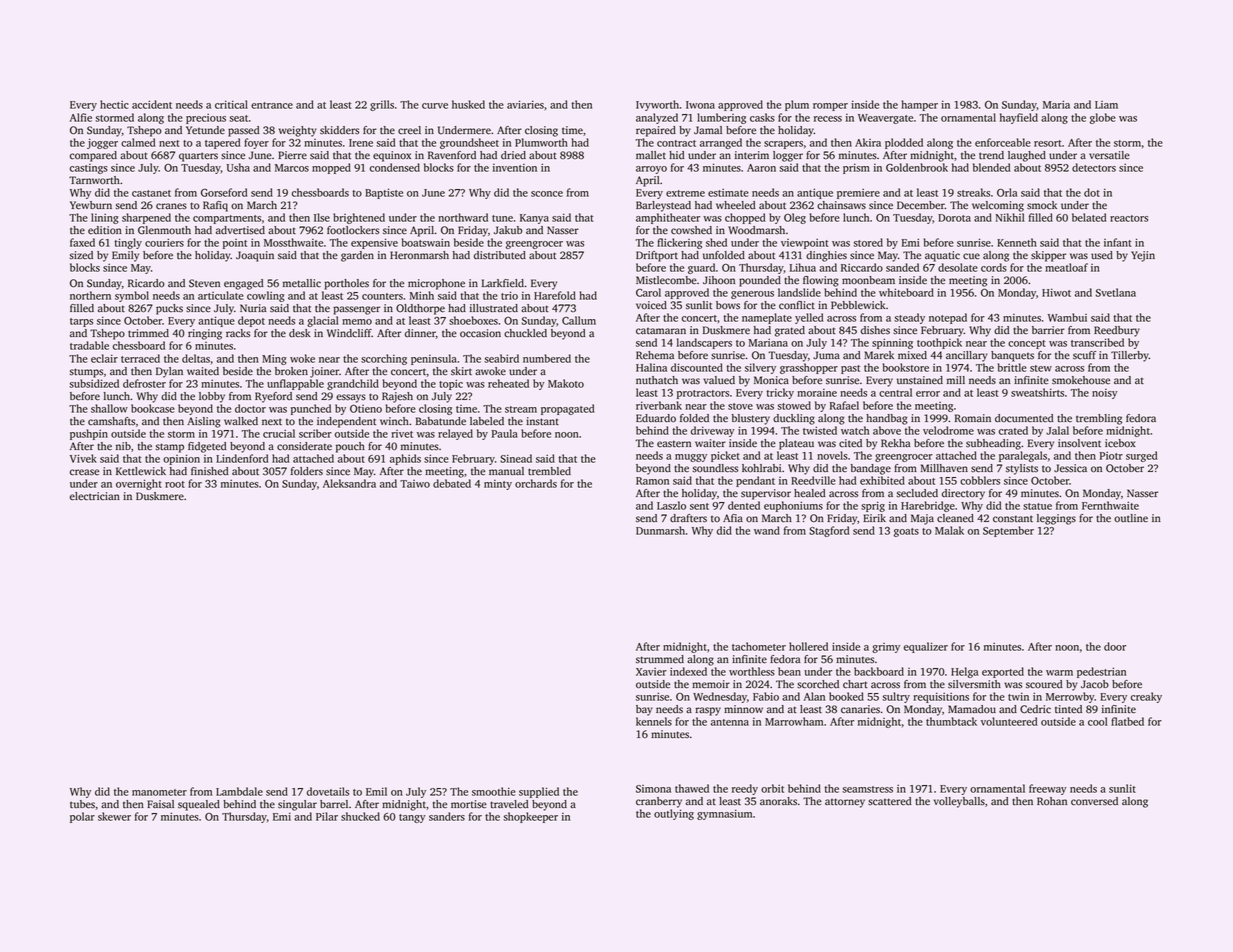  I want to click on cue, so click(971, 256).
